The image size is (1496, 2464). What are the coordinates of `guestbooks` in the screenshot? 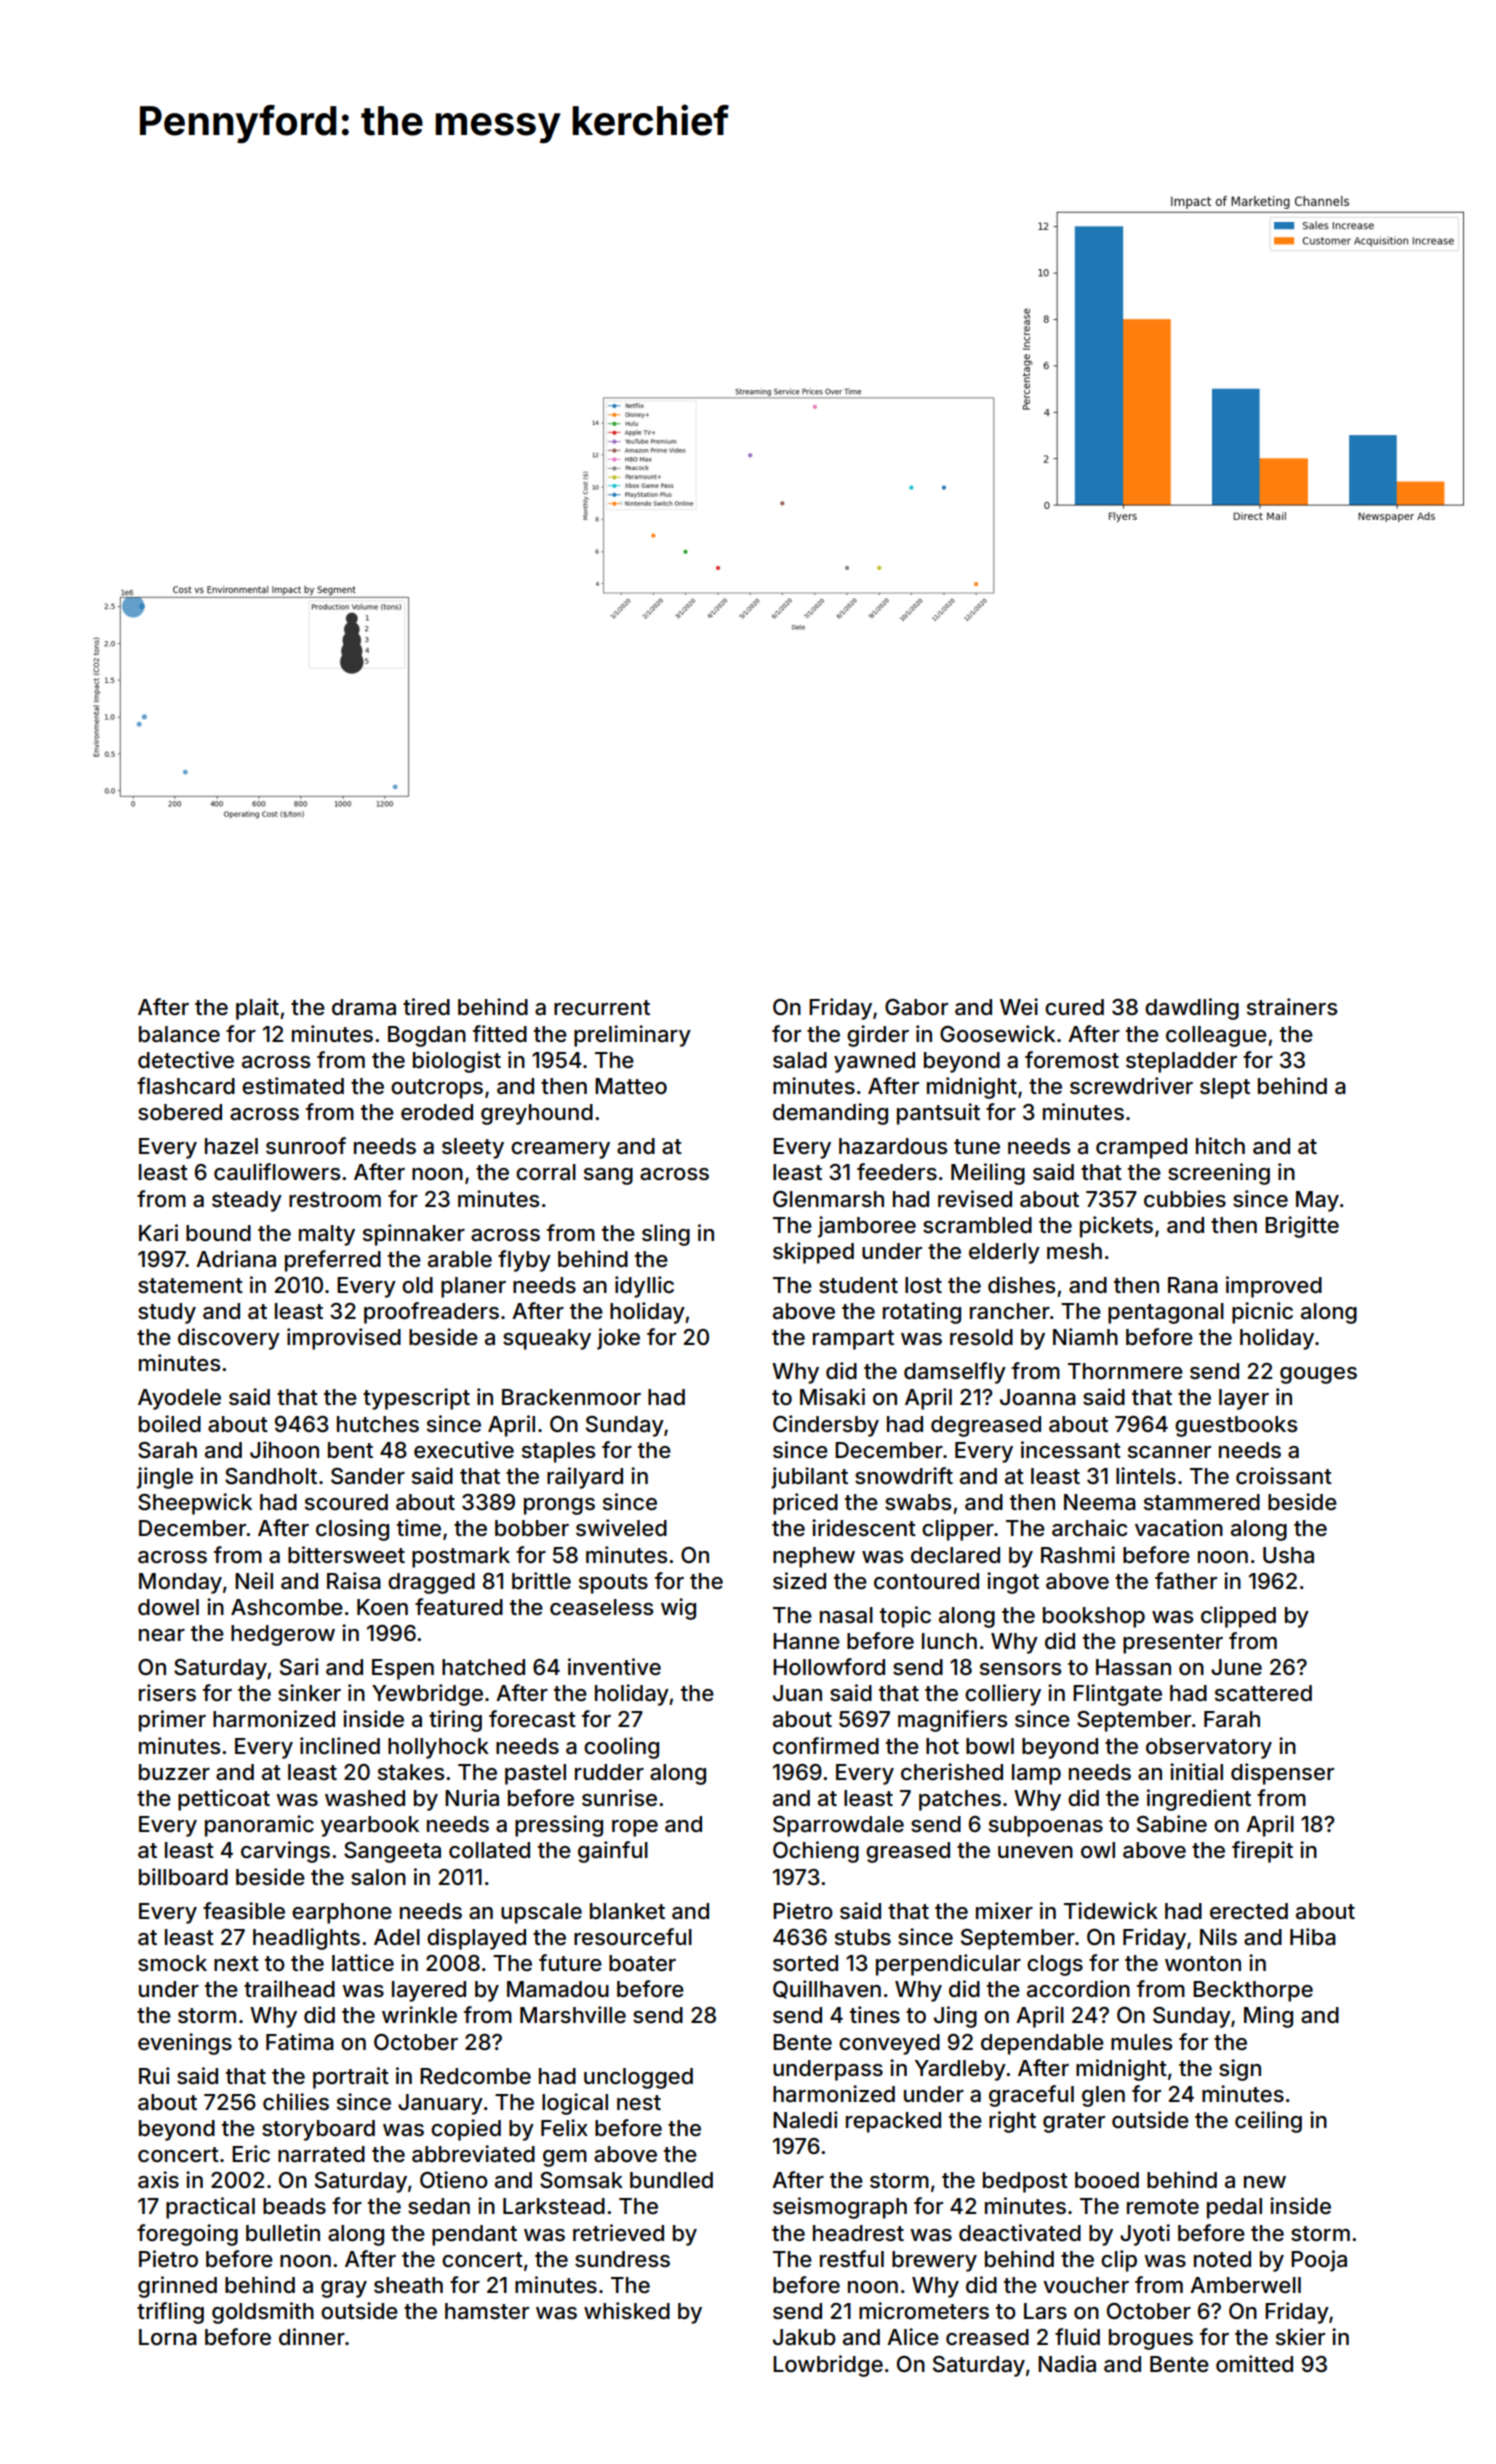 It's located at (1236, 1426).
